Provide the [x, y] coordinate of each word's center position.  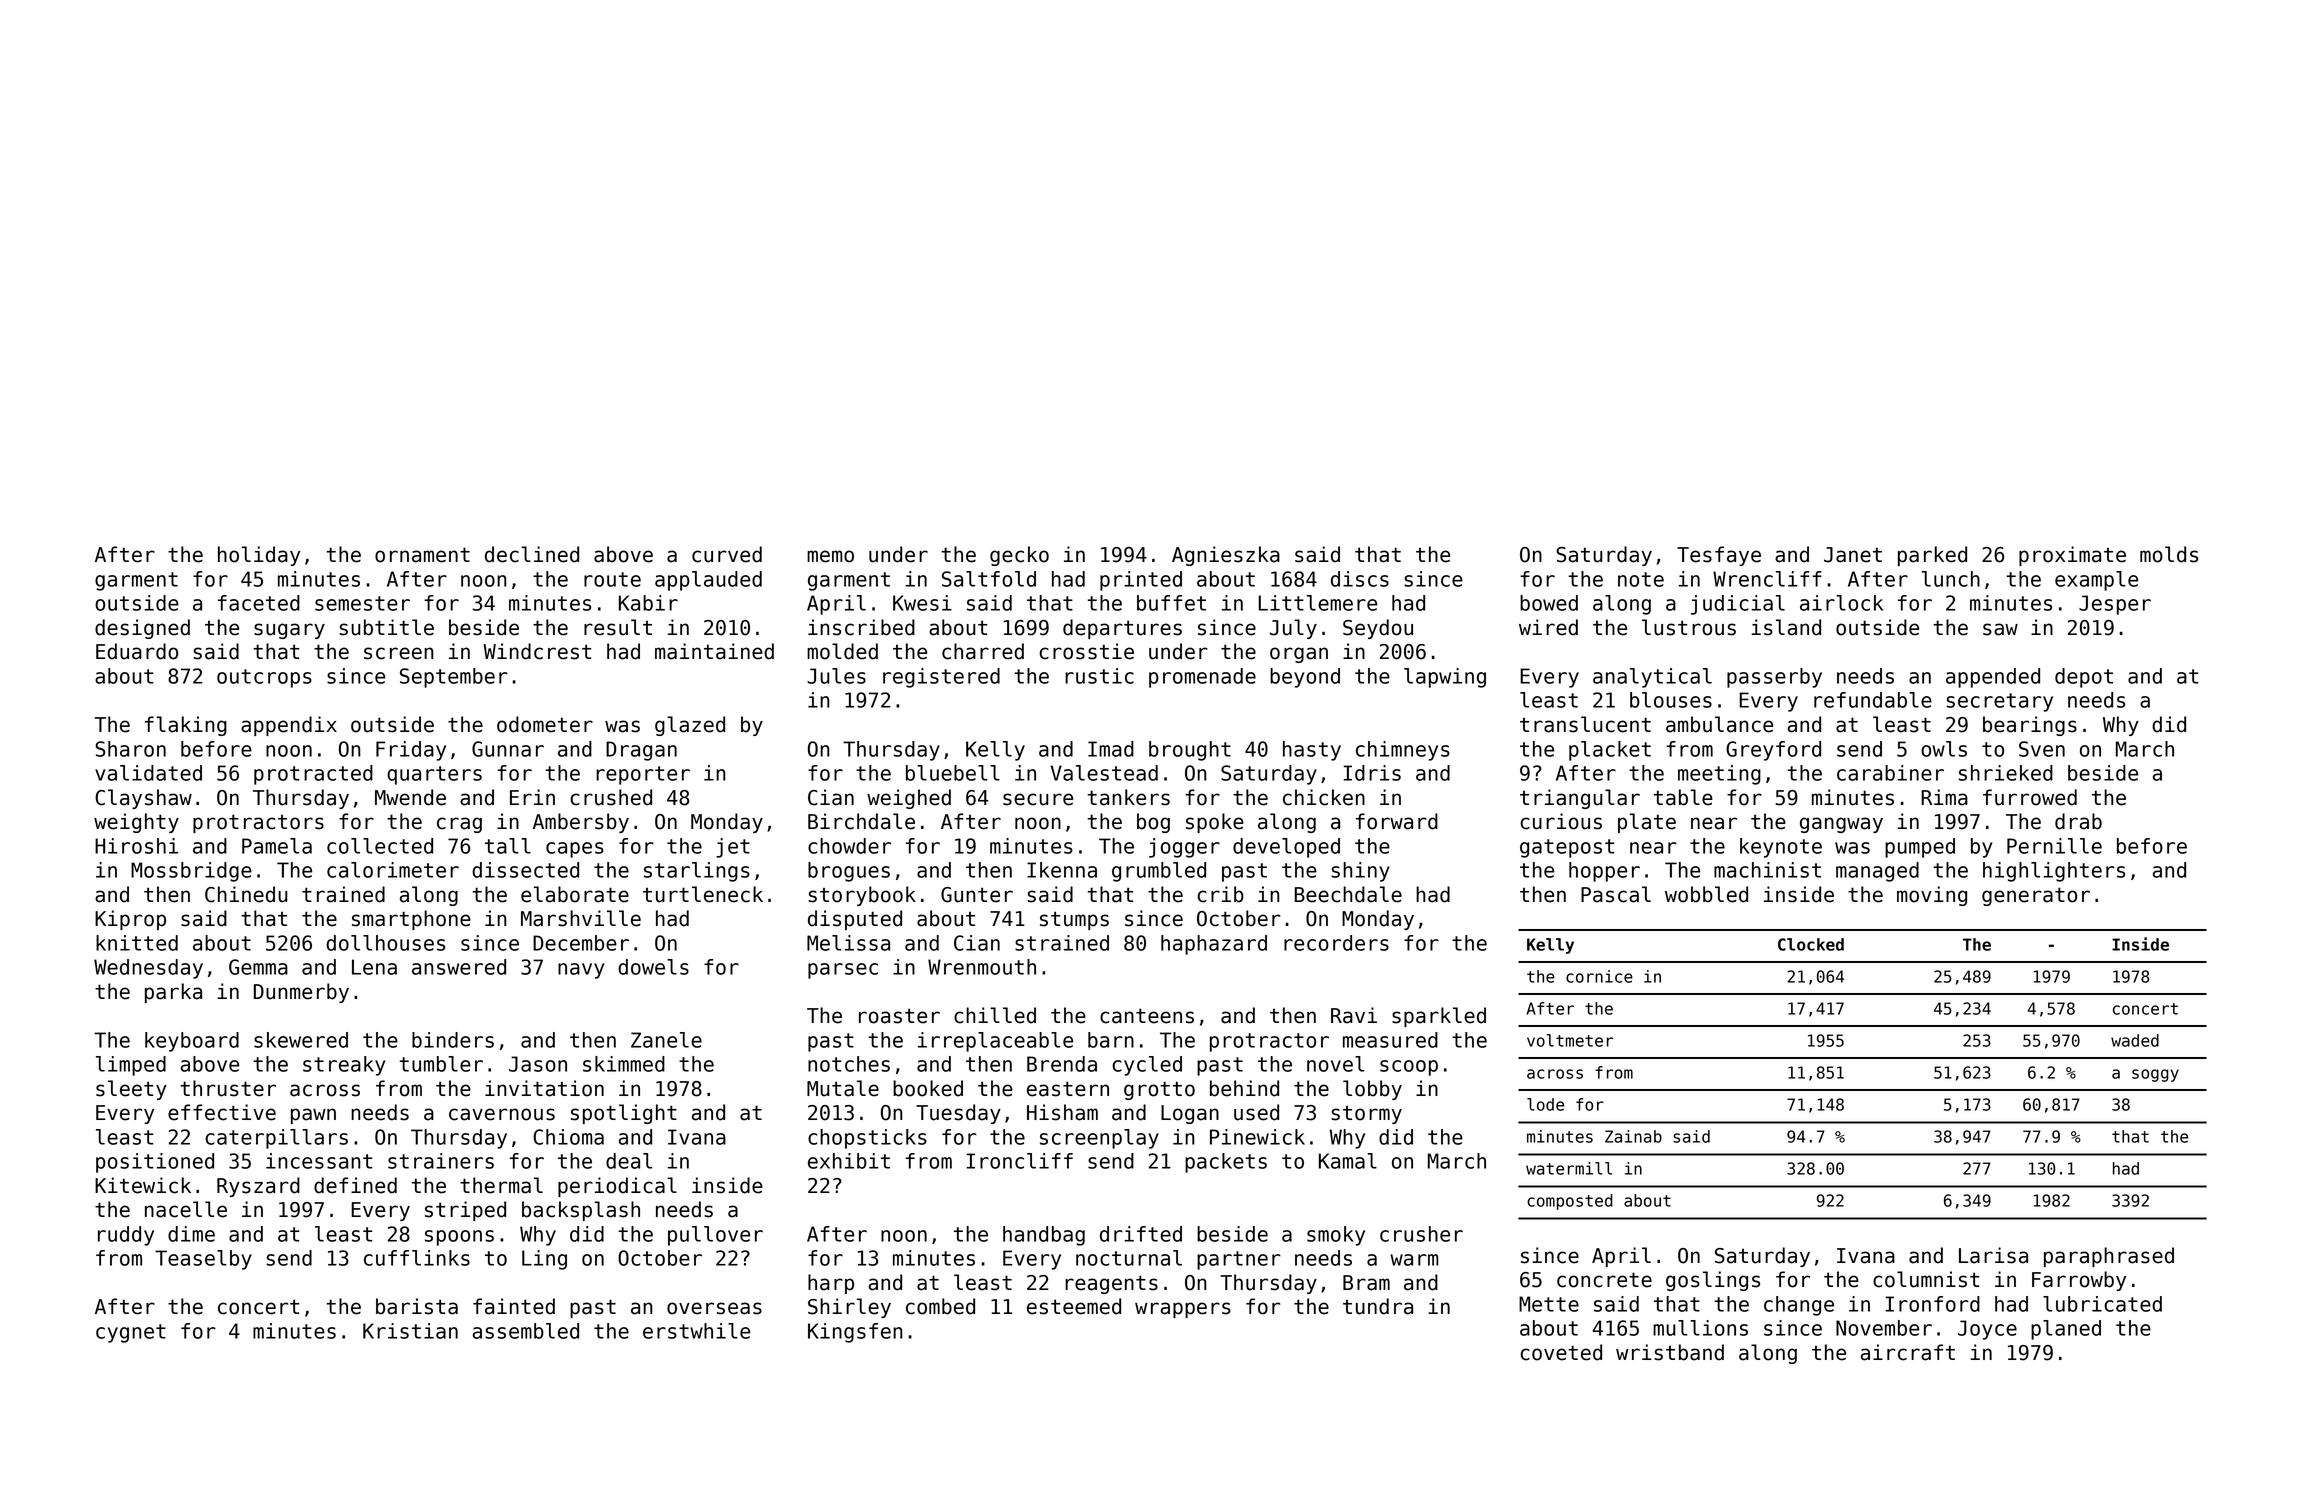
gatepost [1567, 848]
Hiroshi [136, 846]
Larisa [1993, 1255]
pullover [715, 1236]
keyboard [192, 1042]
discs [1360, 579]
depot [2084, 678]
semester [362, 603]
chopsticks [867, 1139]
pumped [1920, 848]
